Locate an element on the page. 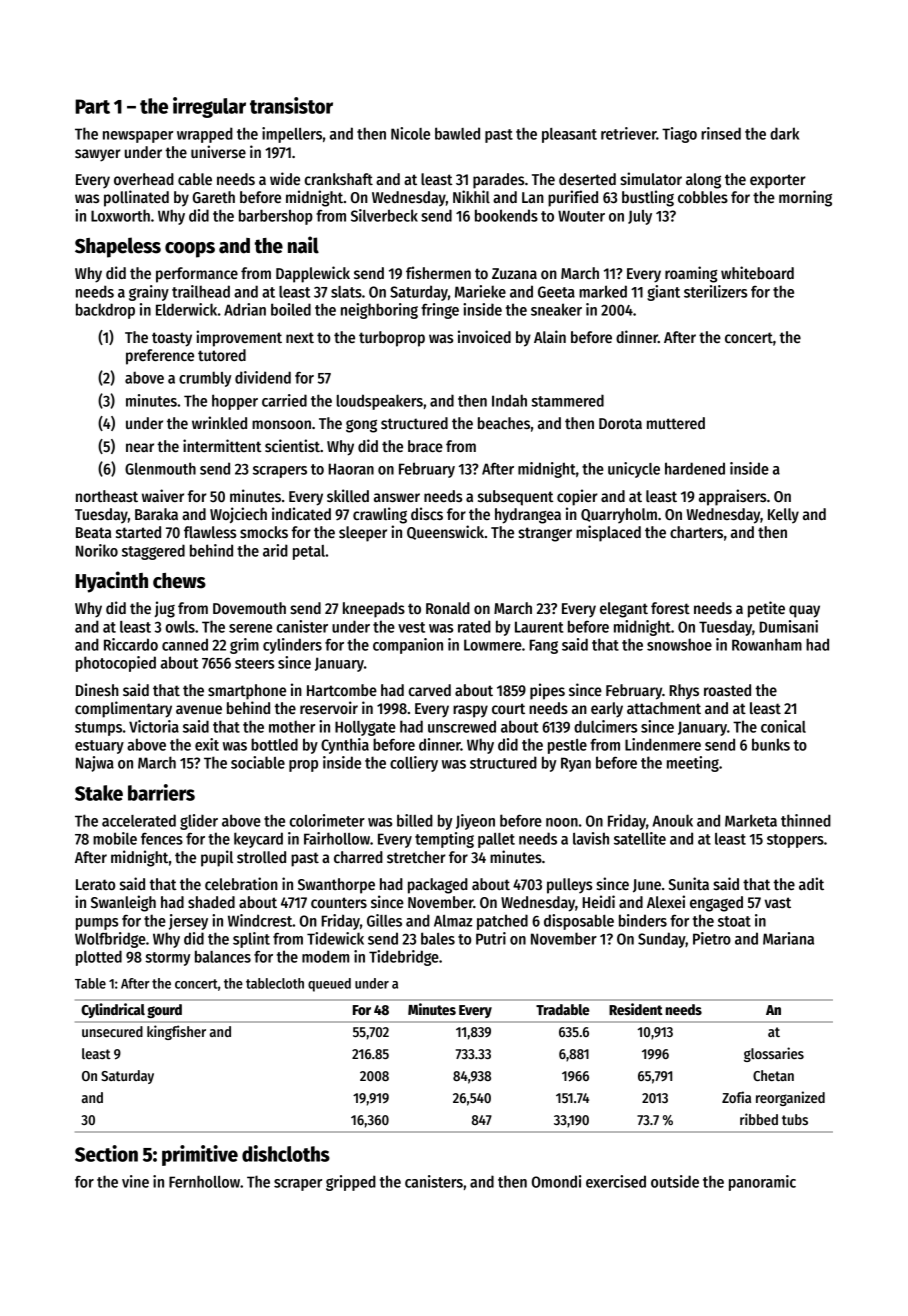  fishermen is located at coordinates (438, 272).
